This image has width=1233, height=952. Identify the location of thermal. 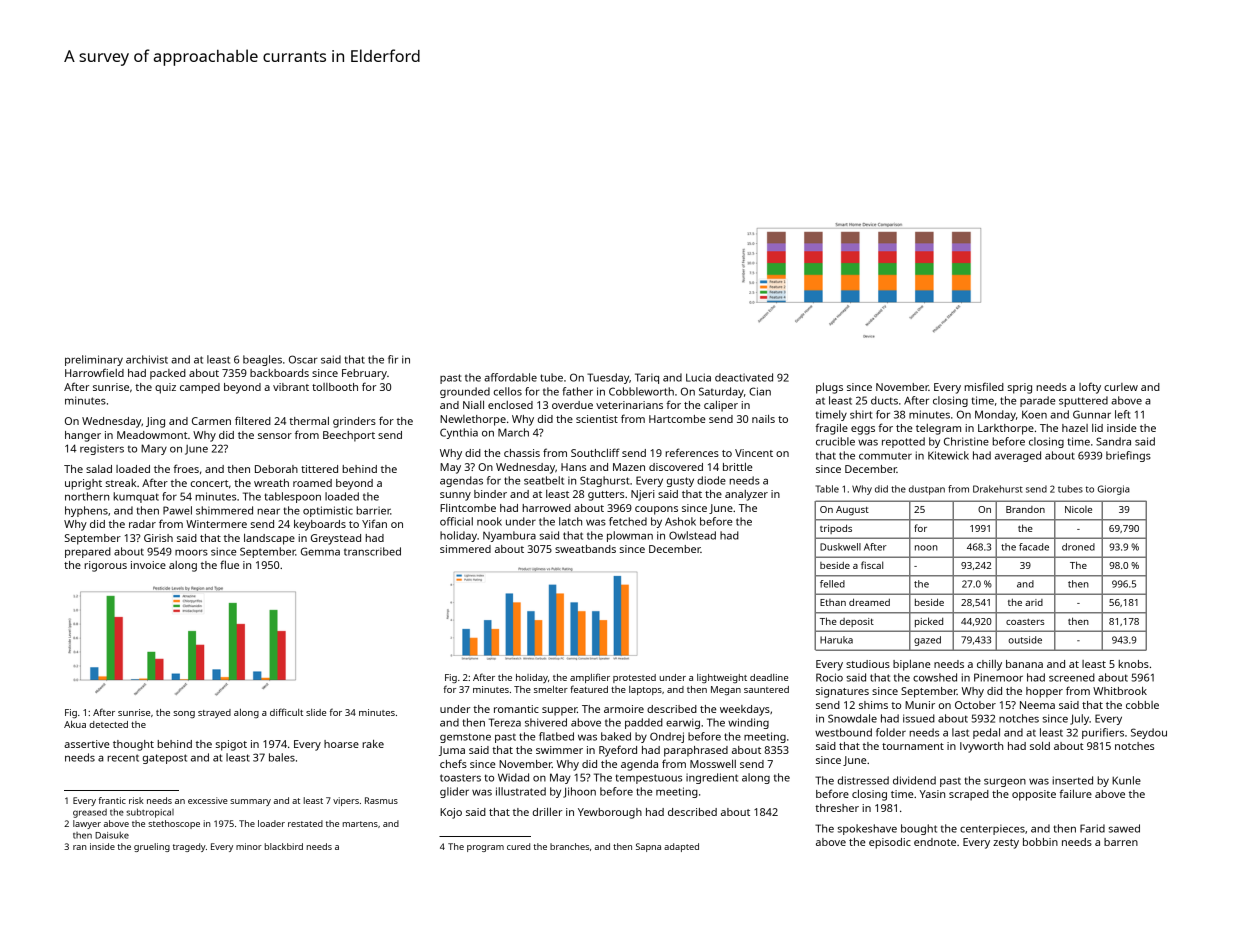
(309, 421).
